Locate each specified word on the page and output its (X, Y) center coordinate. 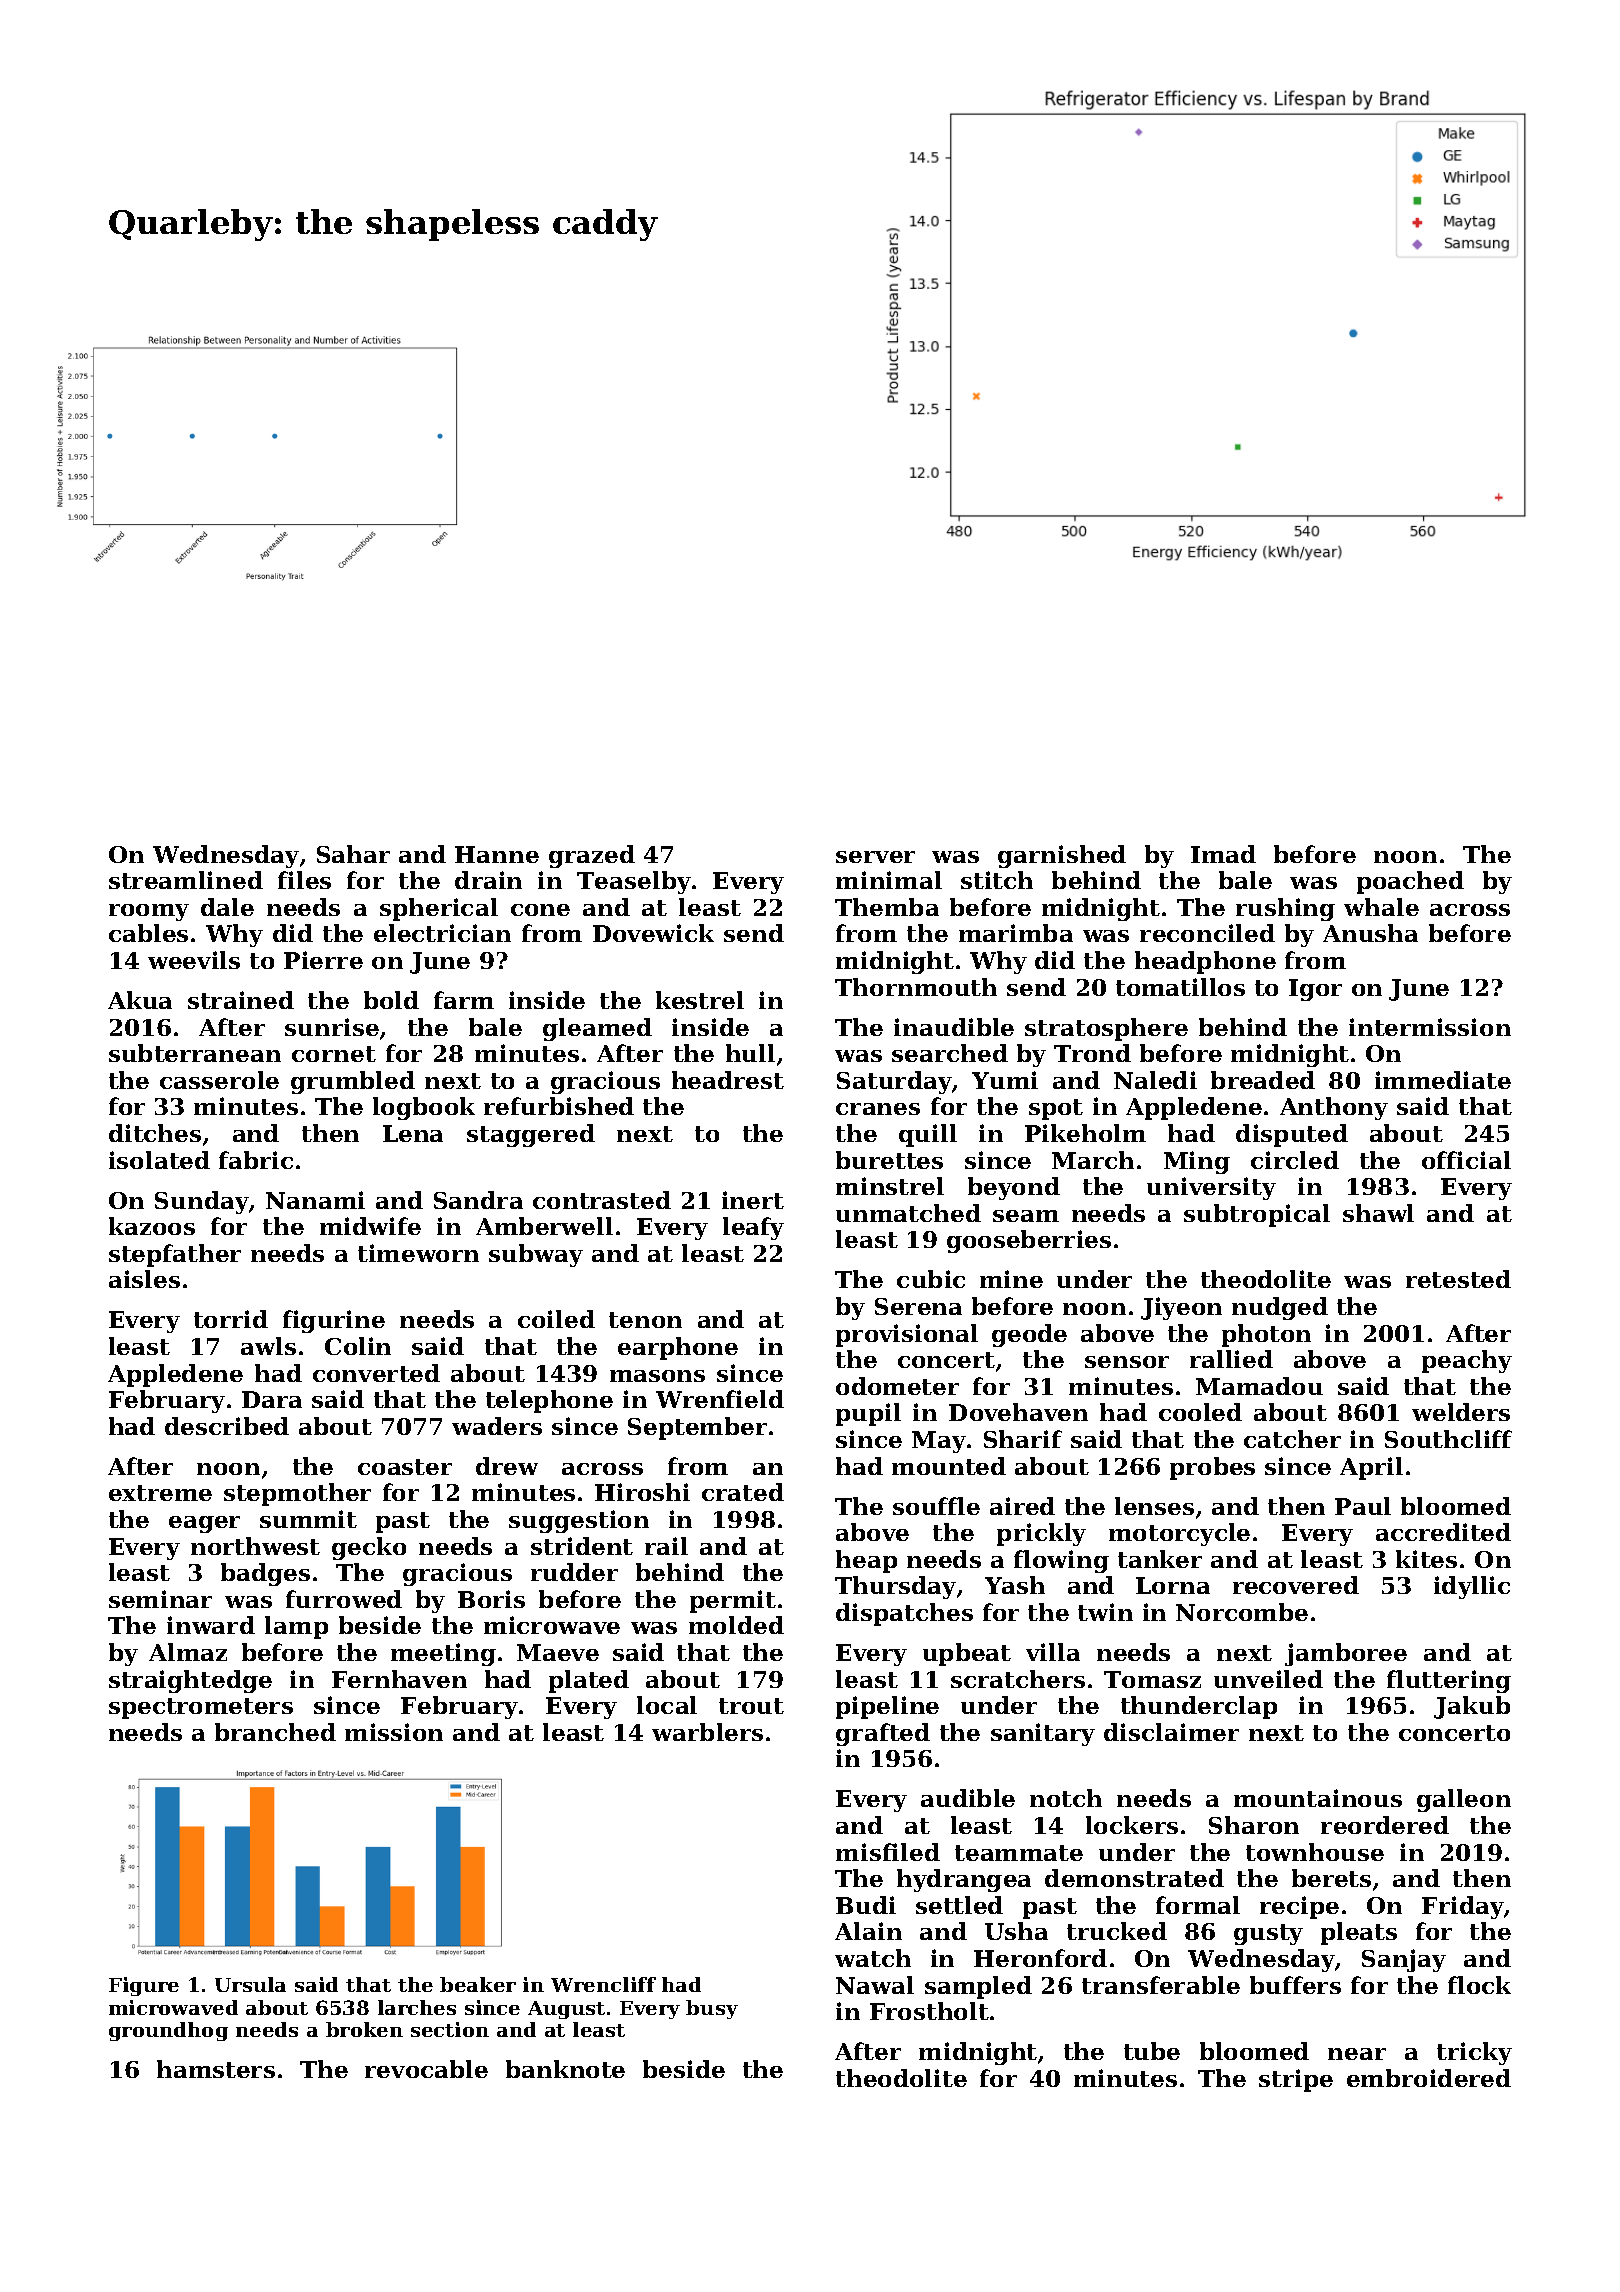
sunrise (332, 1027)
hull (750, 1053)
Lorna (1173, 1585)
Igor (1315, 990)
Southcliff (1448, 1439)
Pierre (323, 960)
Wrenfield (720, 1399)
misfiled (888, 1852)
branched (275, 1732)
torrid (231, 1319)
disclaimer (1171, 1732)
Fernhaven (399, 1679)
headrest (728, 1080)
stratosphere (1106, 1029)
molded (736, 1625)
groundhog (168, 2031)
